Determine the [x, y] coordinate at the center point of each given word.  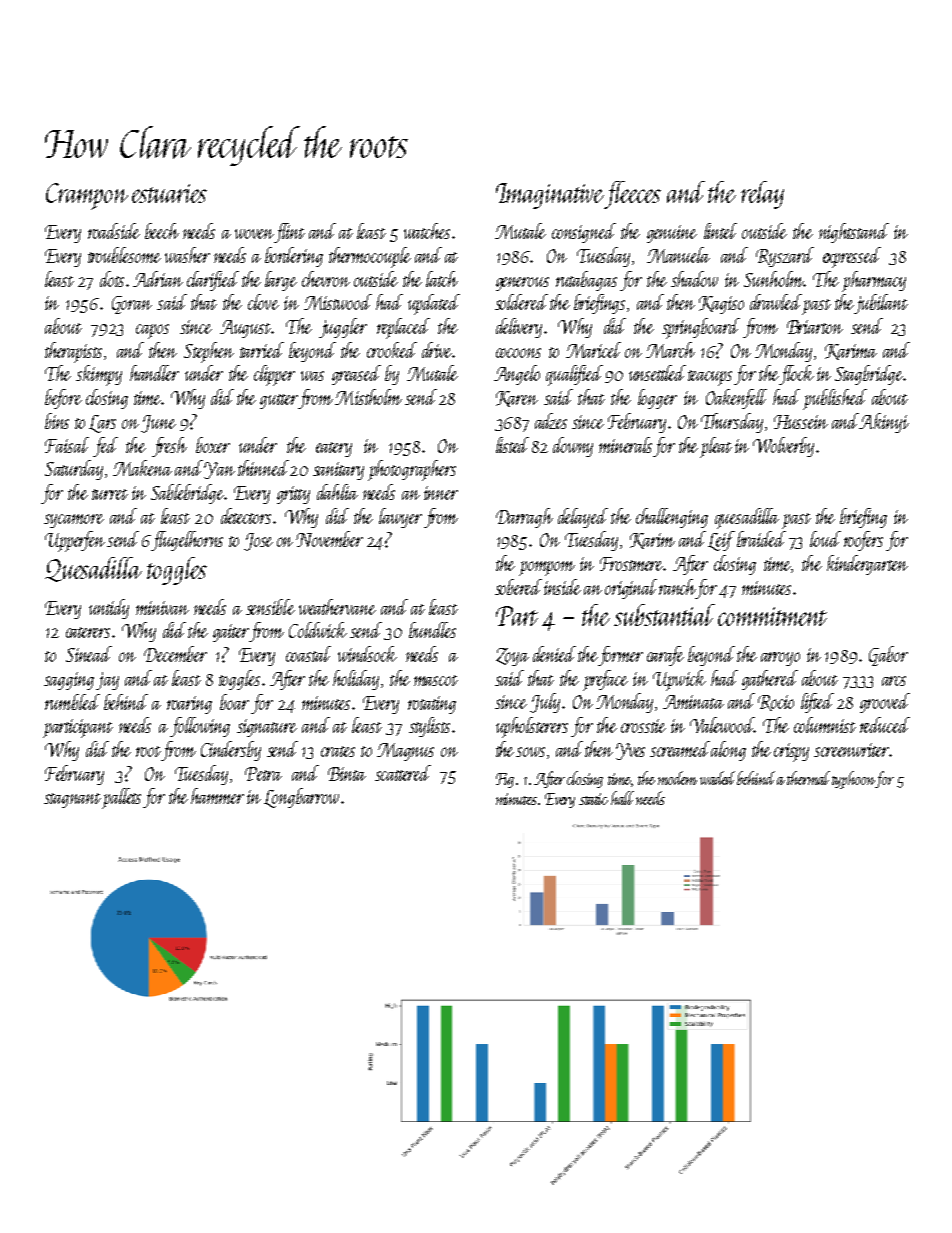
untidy [109, 609]
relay [762, 195]
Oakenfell [736, 399]
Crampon [87, 196]
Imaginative [550, 196]
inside [562, 587]
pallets [123, 798]
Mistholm [368, 397]
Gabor [888, 656]
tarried [262, 350]
